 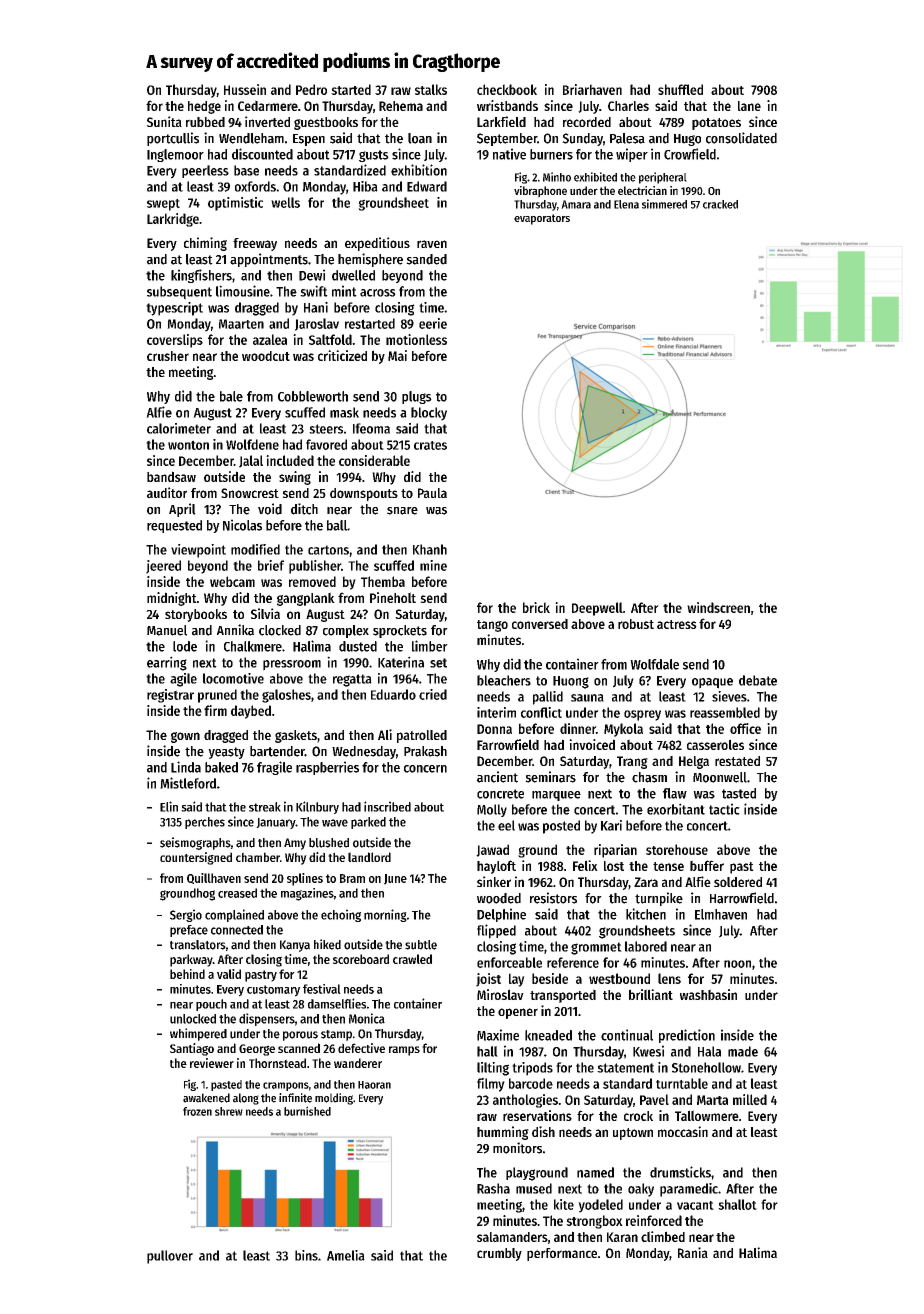 I want to click on labored, so click(x=646, y=946).
